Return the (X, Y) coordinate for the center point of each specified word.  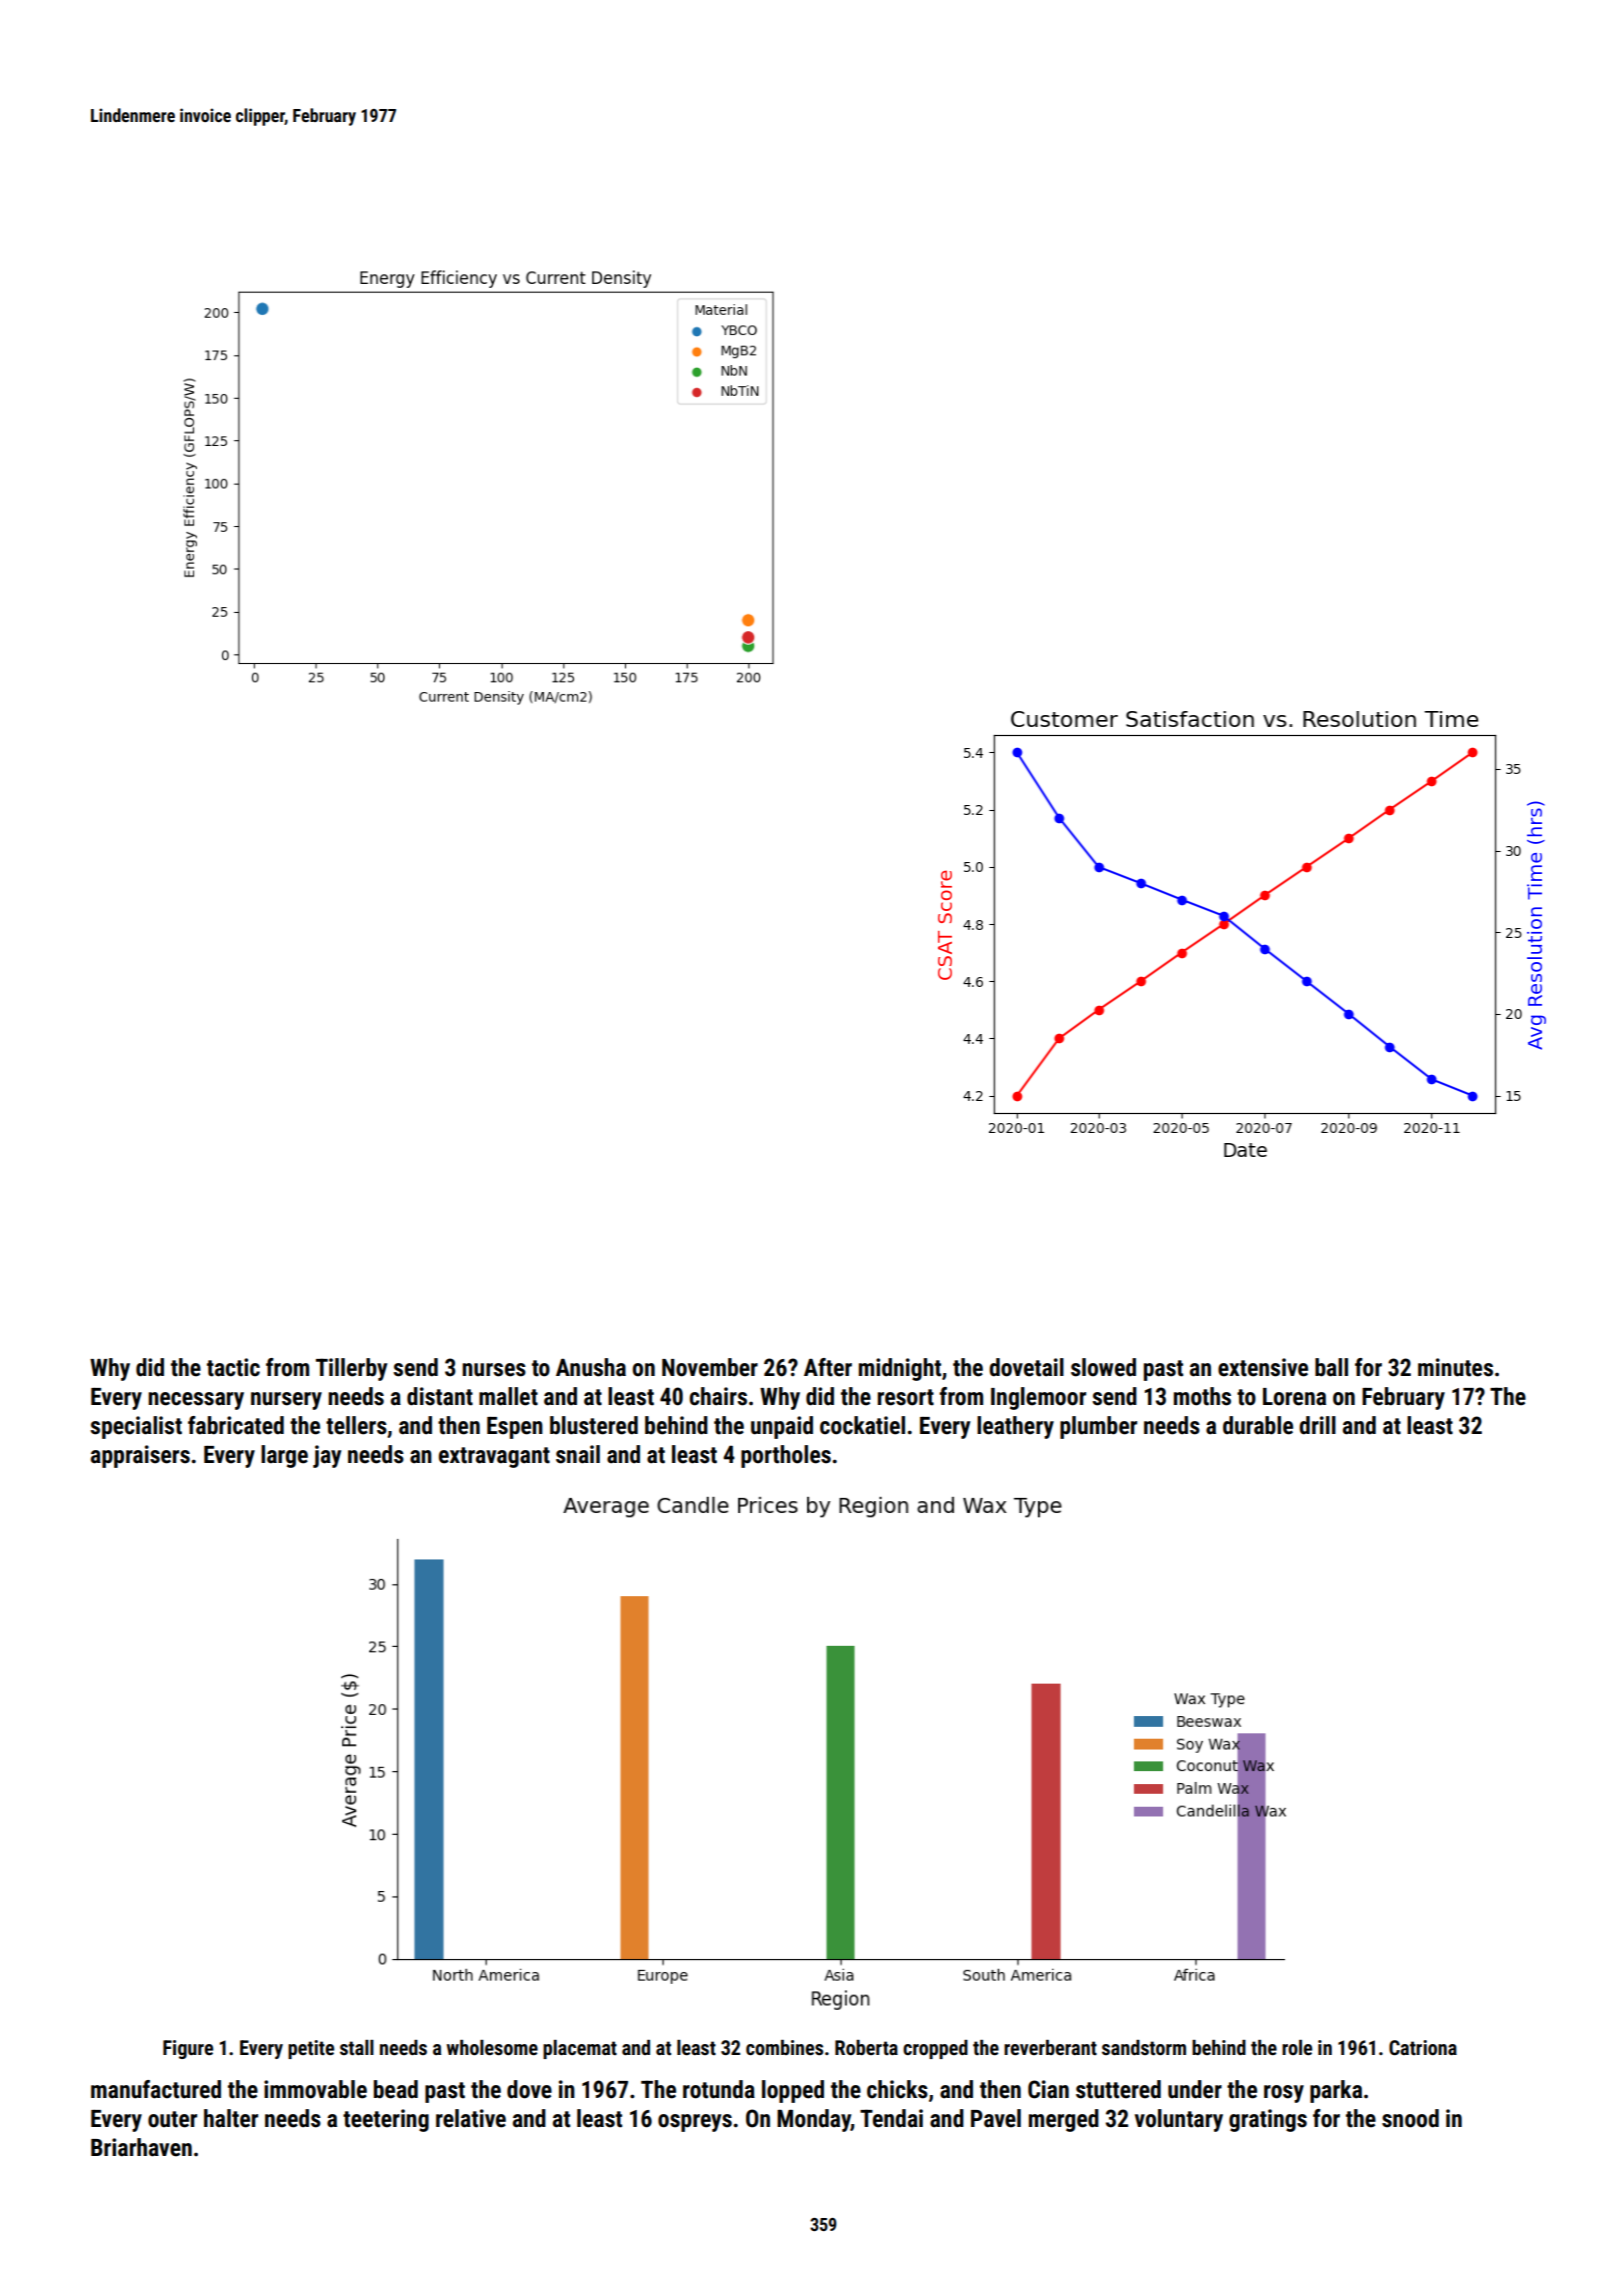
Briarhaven (141, 2147)
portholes (786, 1456)
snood (1410, 2118)
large (284, 1456)
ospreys (695, 2123)
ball (1331, 1367)
